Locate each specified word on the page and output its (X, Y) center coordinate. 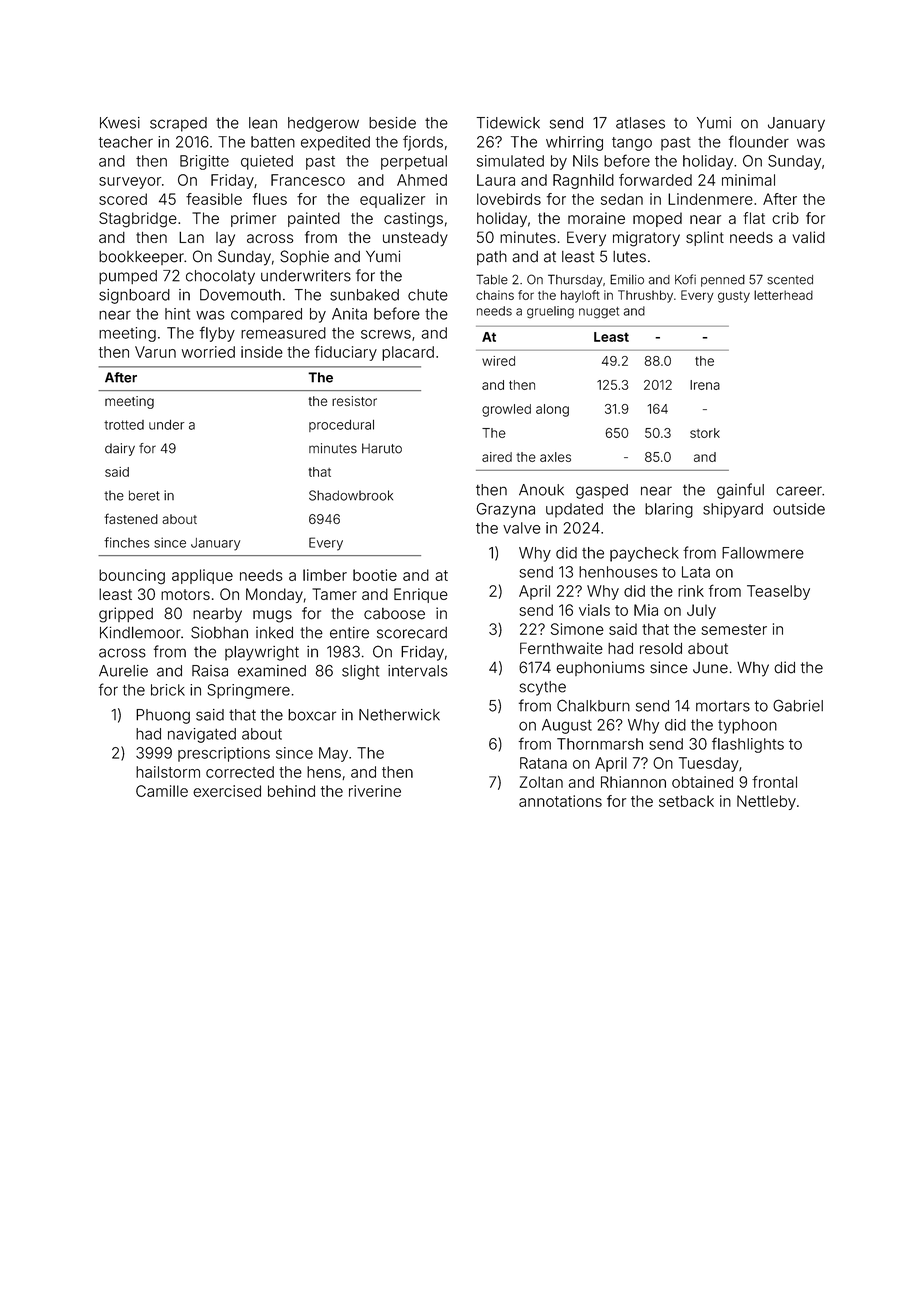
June (710, 668)
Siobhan (219, 632)
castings (413, 220)
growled (506, 410)
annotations (560, 801)
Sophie (304, 257)
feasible (214, 199)
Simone (577, 629)
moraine (596, 218)
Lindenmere (710, 199)
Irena (705, 385)
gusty (734, 297)
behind (291, 791)
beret (144, 495)
